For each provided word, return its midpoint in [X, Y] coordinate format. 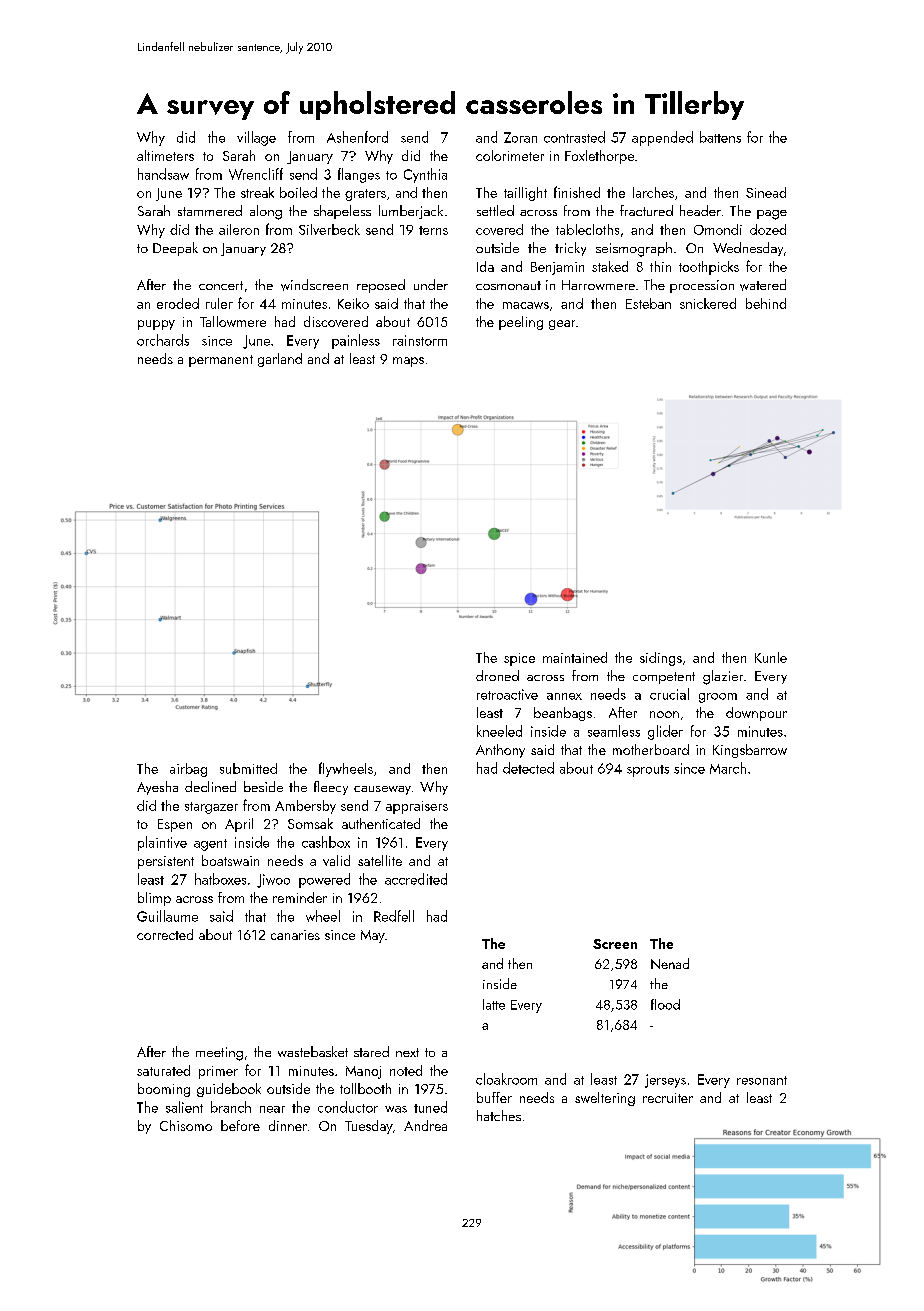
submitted [248, 768]
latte [494, 1004]
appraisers [417, 807]
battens [720, 137]
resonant [762, 1080]
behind [766, 303]
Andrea [425, 1125]
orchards [163, 340]
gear [562, 325]
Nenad [670, 963]
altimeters [165, 155]
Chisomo [186, 1125]
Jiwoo [273, 881]
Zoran [520, 137]
